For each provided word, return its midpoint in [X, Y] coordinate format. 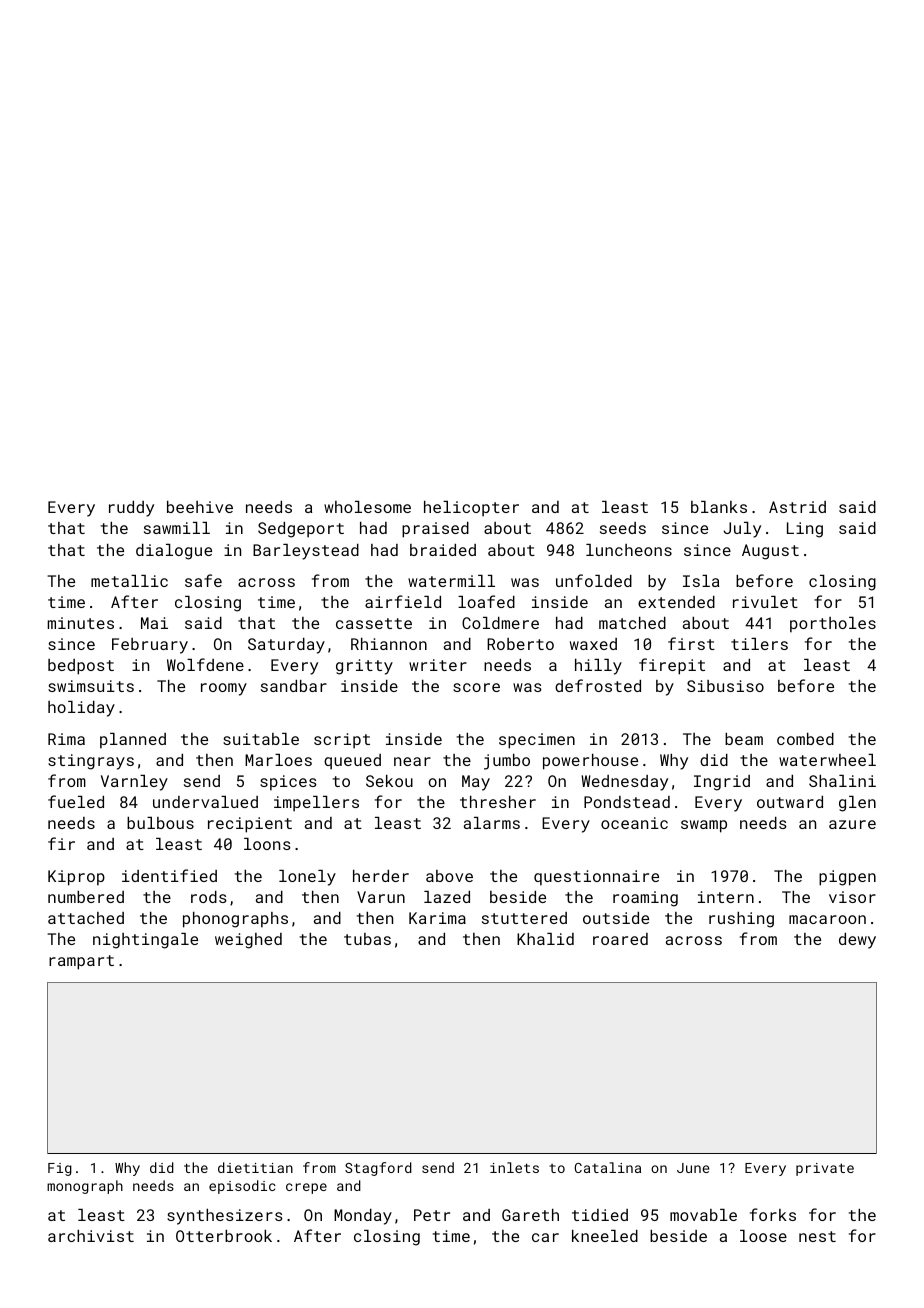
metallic [129, 581]
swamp [704, 826]
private [825, 1169]
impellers [316, 804]
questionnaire [596, 878]
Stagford [378, 1169]
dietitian [255, 1167]
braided [443, 550]
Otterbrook [224, 1236]
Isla [701, 581]
